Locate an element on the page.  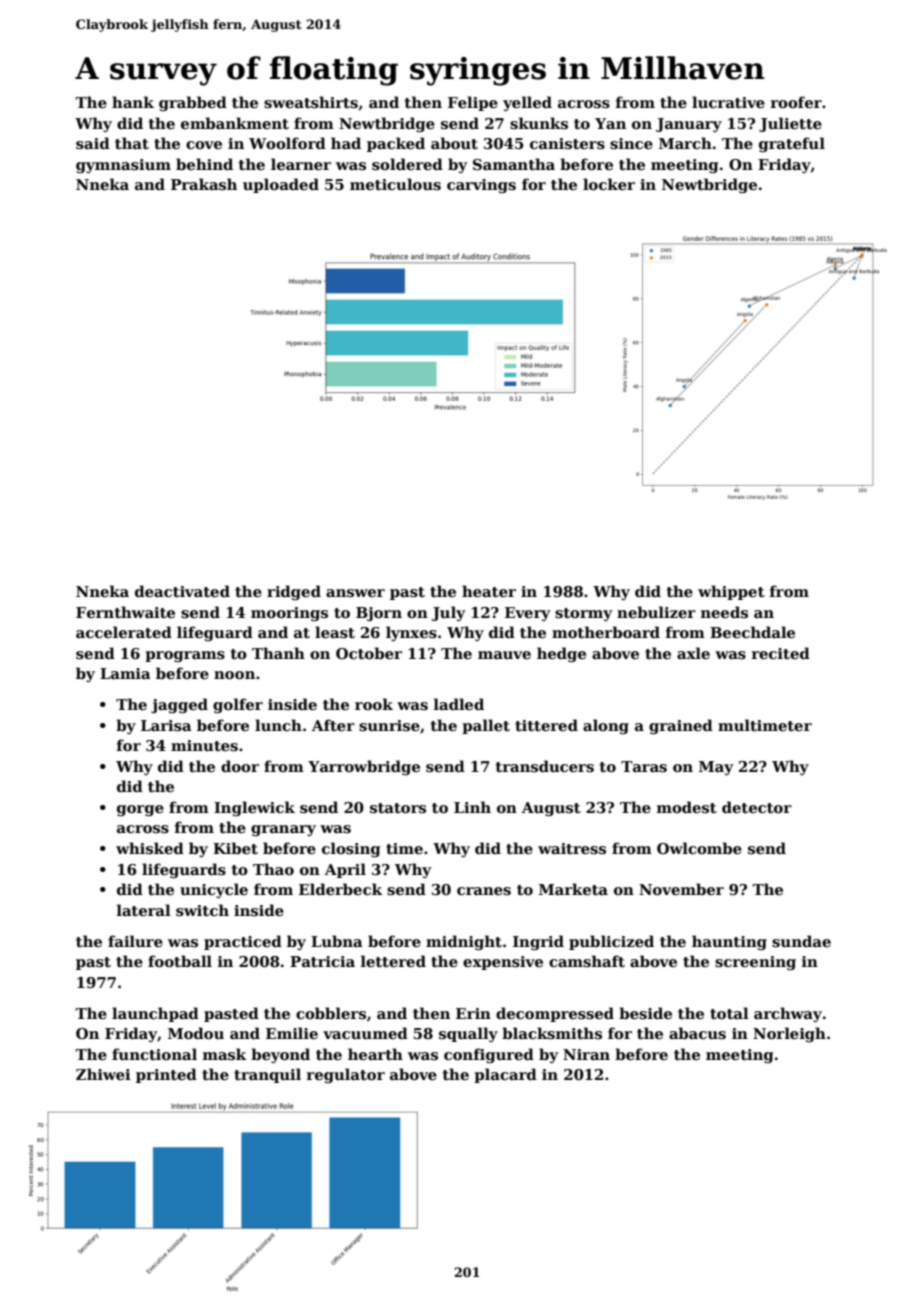
answer is located at coordinates (355, 593).
